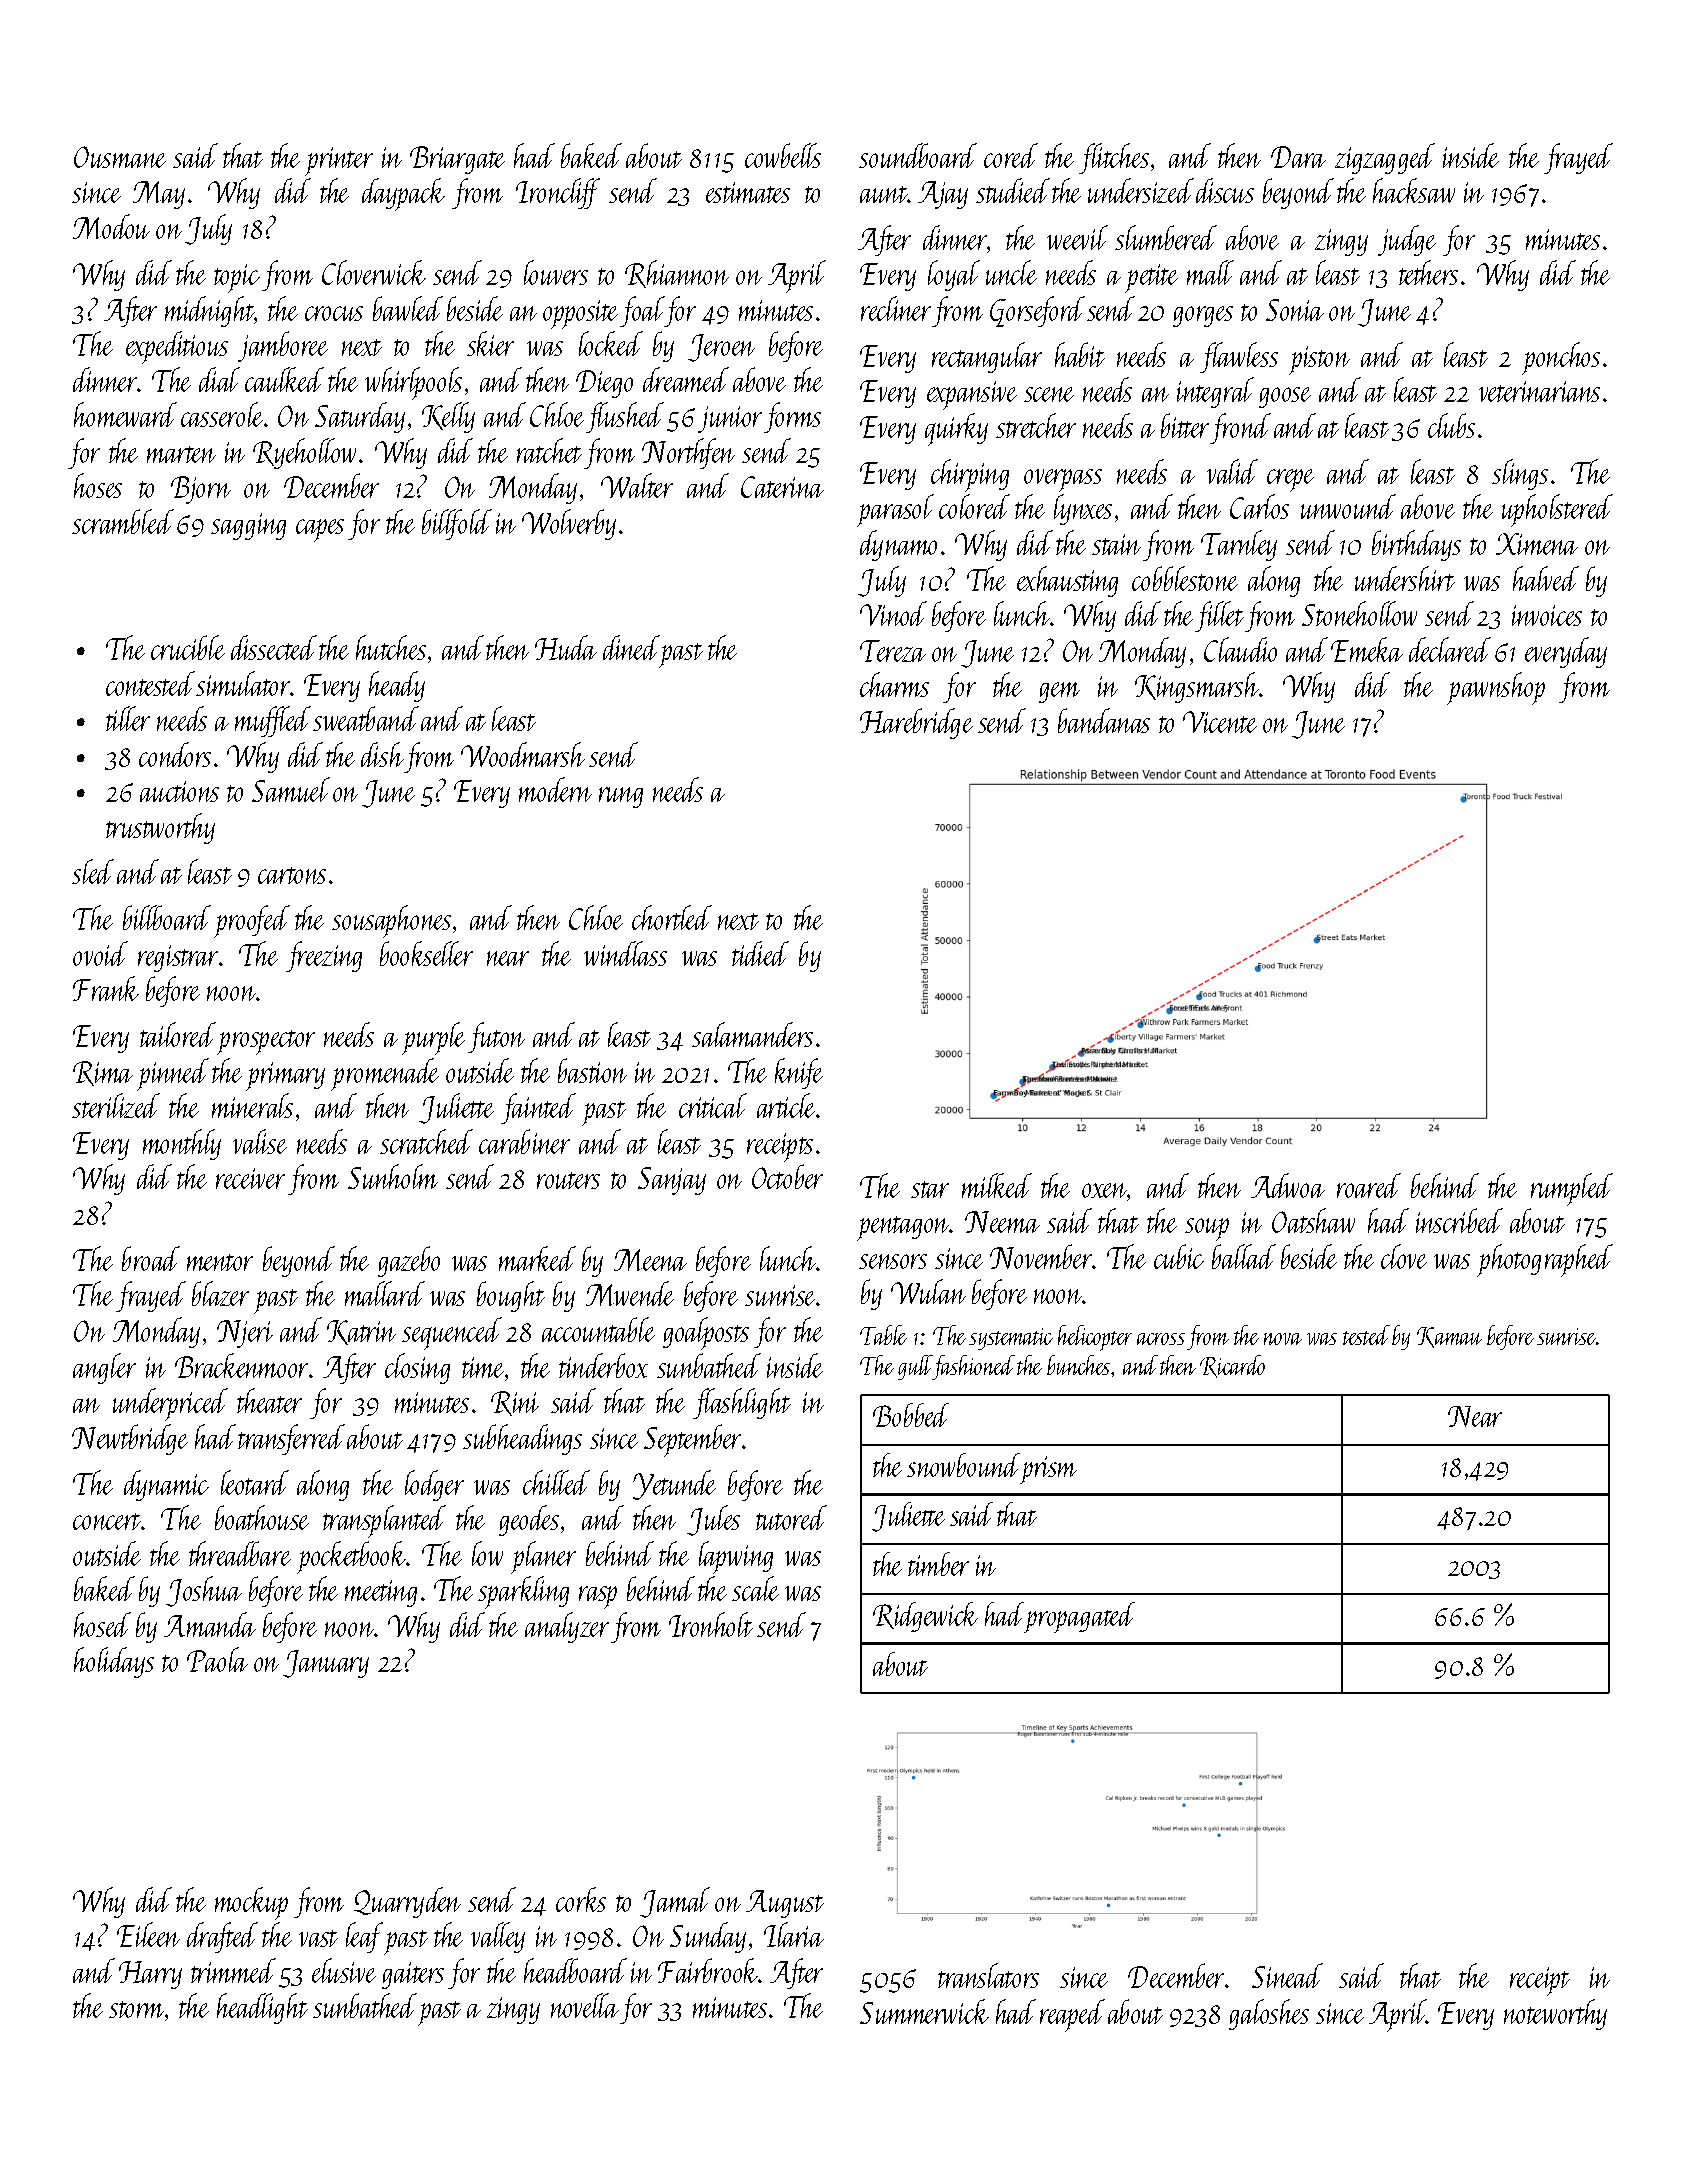  I want to click on inscribed, so click(1459, 1220).
